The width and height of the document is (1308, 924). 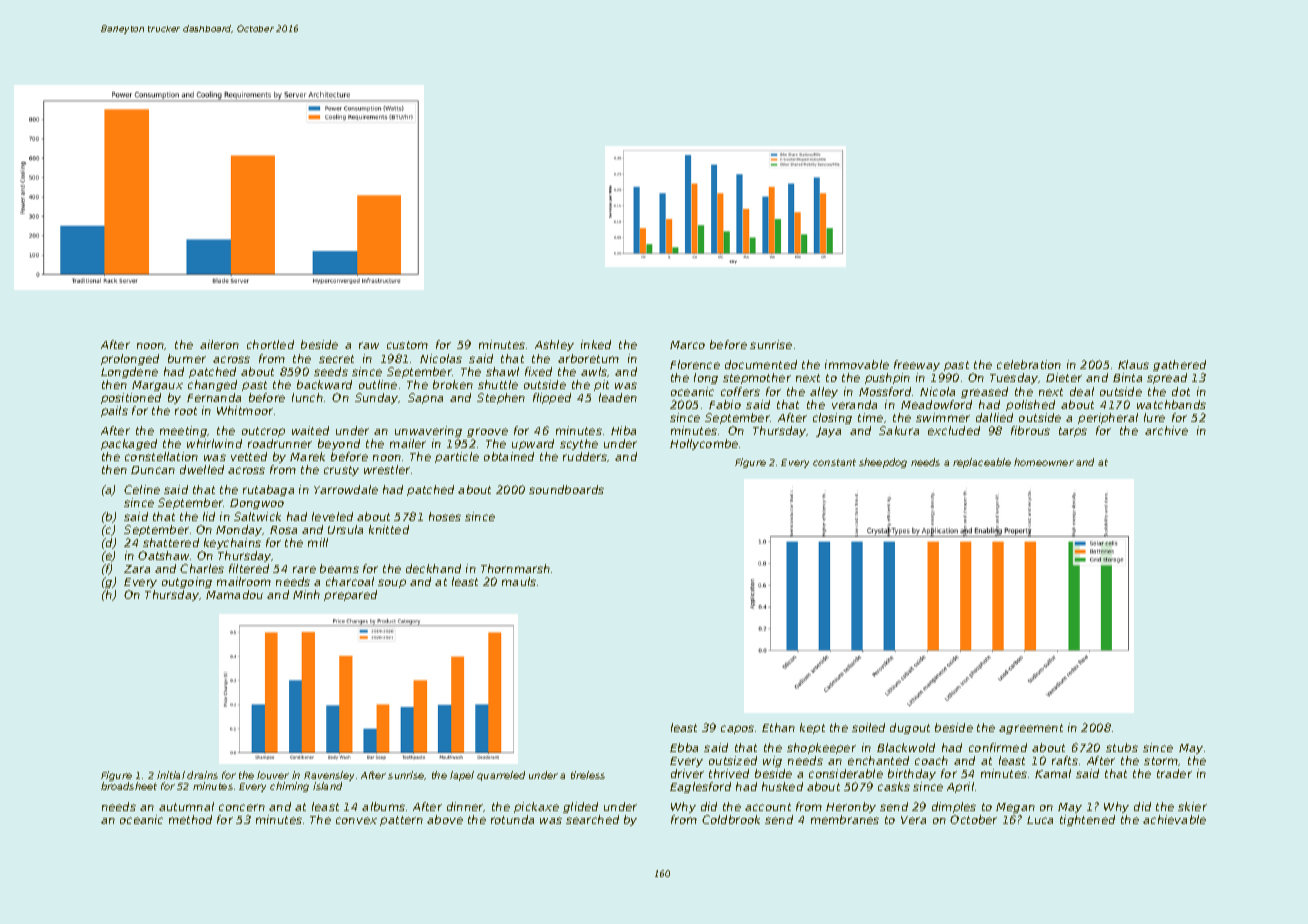 What do you see at coordinates (346, 489) in the document?
I see `Yarrowdale` at bounding box center [346, 489].
